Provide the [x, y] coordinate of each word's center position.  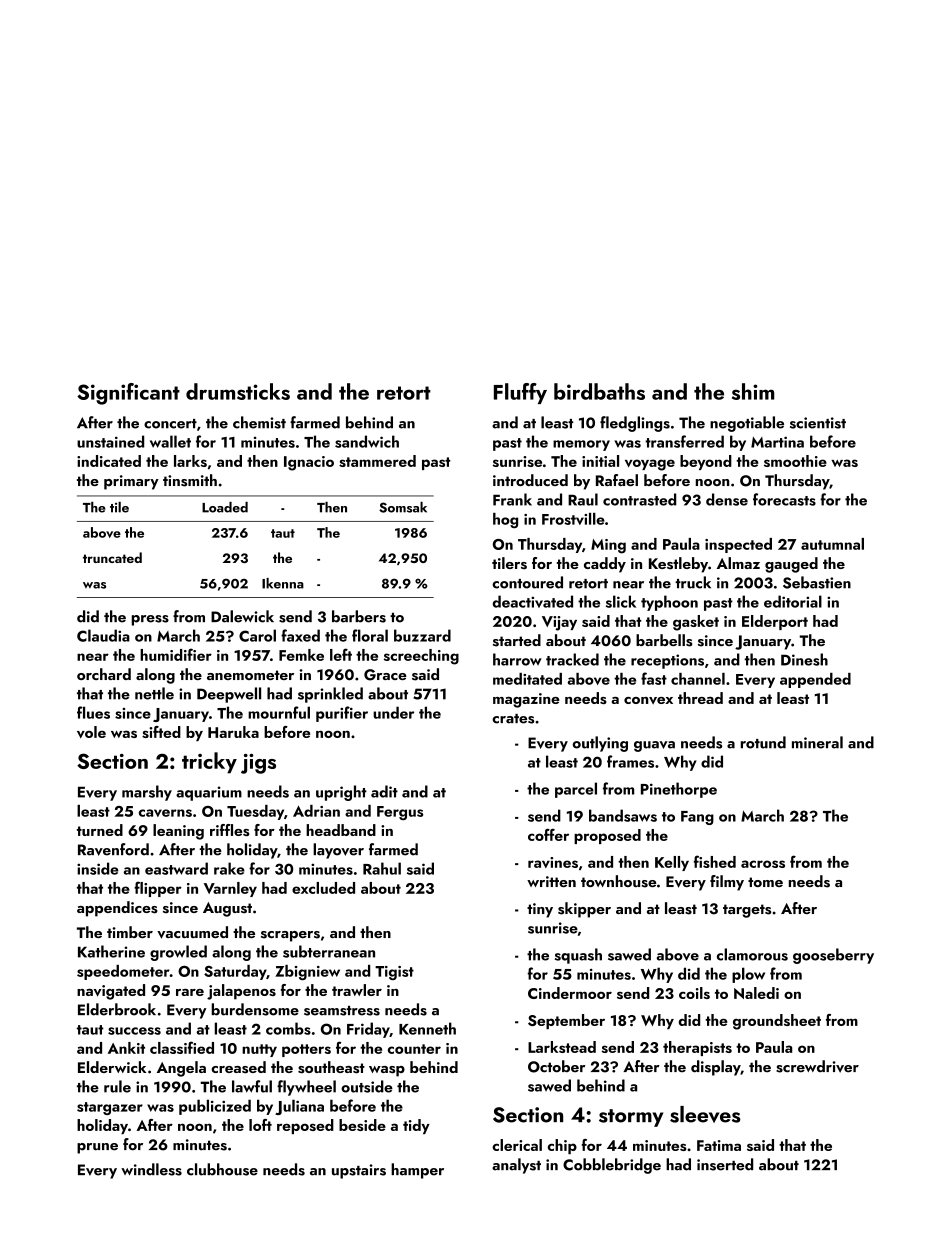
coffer [548, 834]
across [763, 864]
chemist [259, 422]
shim [753, 391]
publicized [215, 1107]
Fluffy [520, 393]
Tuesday [255, 812]
